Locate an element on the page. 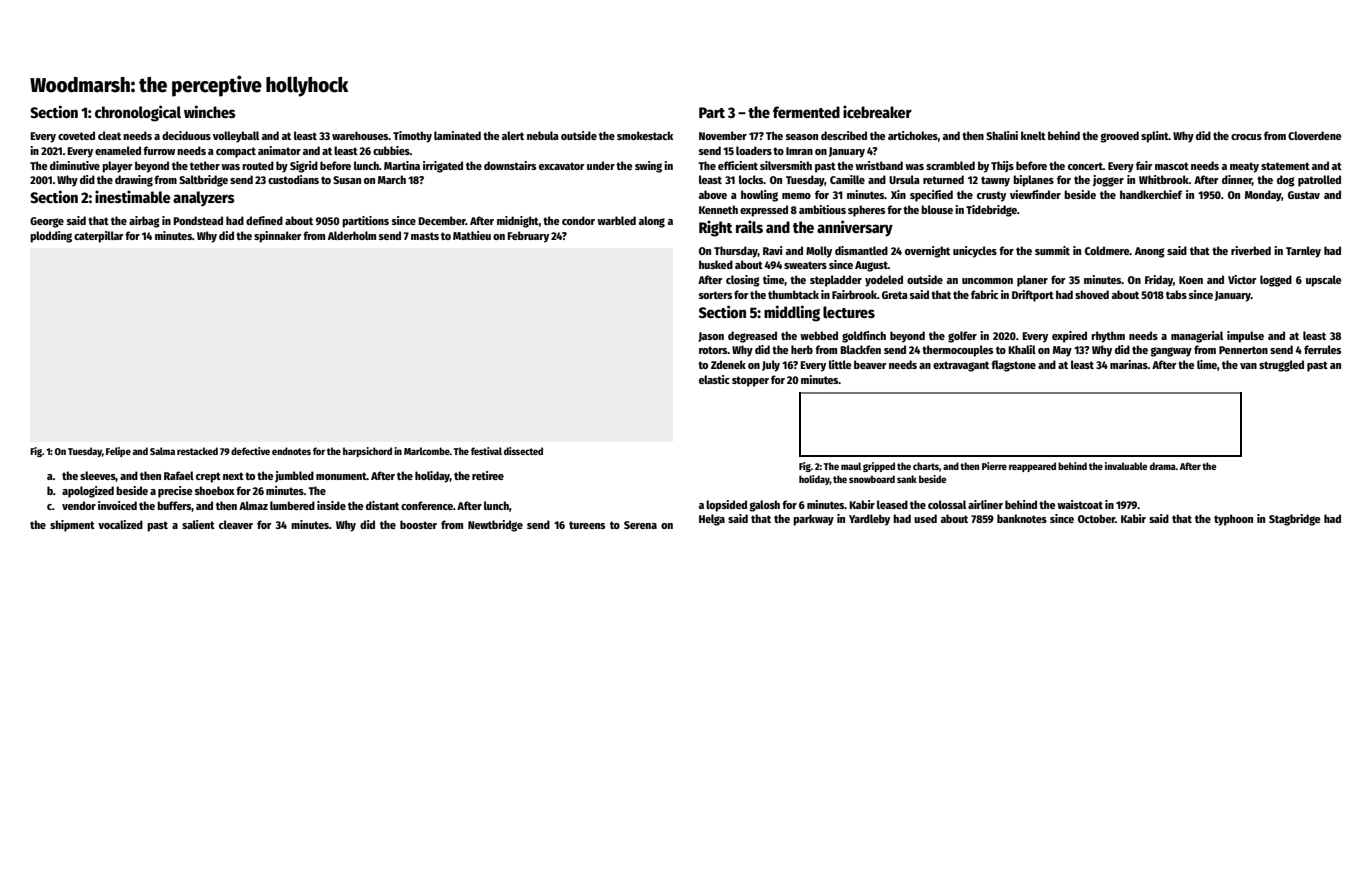 The image size is (1372, 887). wristband is located at coordinates (879, 165).
